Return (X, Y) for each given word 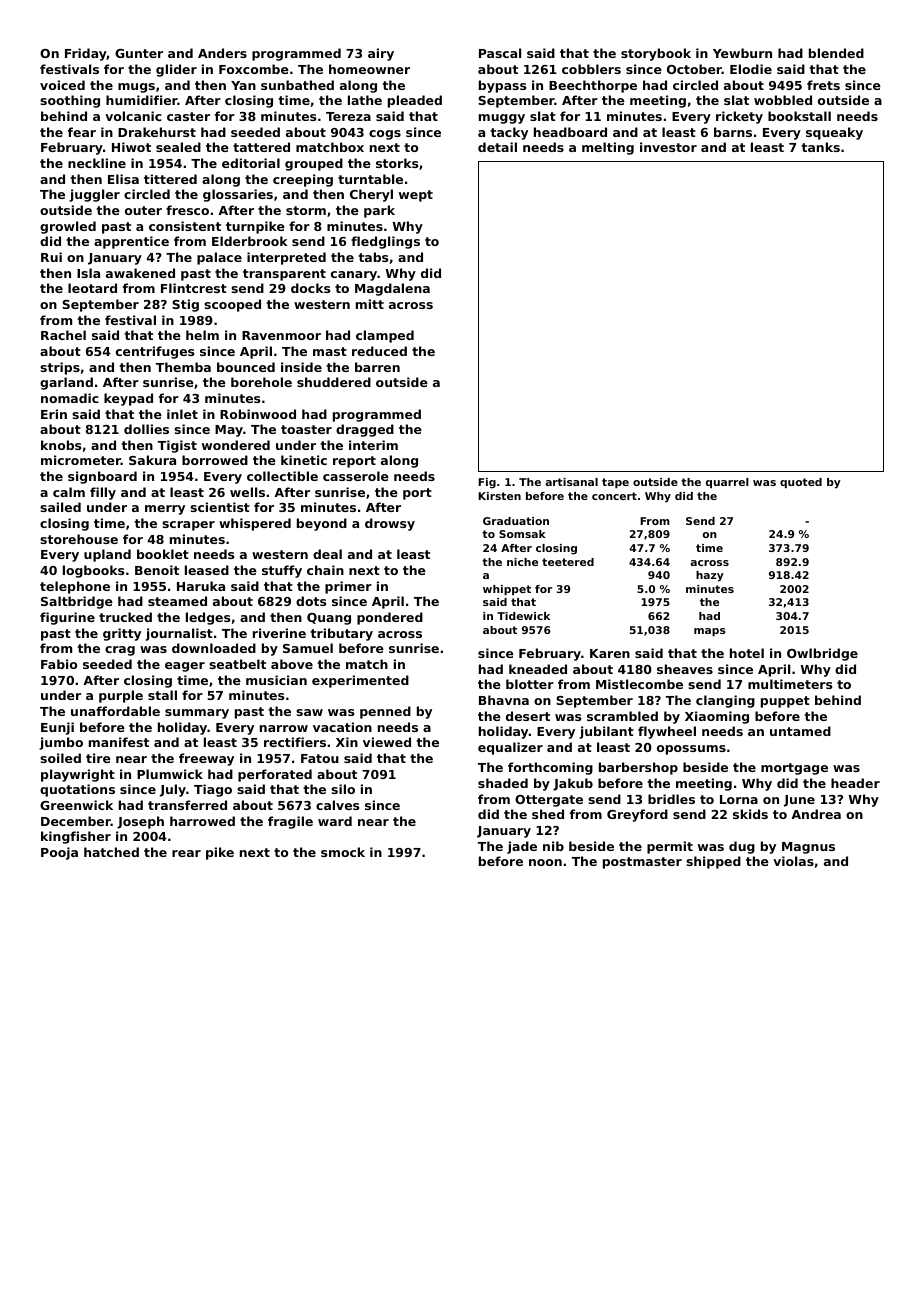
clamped (385, 336)
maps (710, 632)
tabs (373, 257)
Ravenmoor (281, 335)
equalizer (510, 748)
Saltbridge (77, 602)
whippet (507, 590)
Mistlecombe (639, 684)
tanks (820, 147)
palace (219, 258)
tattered (261, 147)
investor (668, 147)
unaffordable (115, 711)
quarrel (727, 483)
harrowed (202, 821)
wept (416, 196)
